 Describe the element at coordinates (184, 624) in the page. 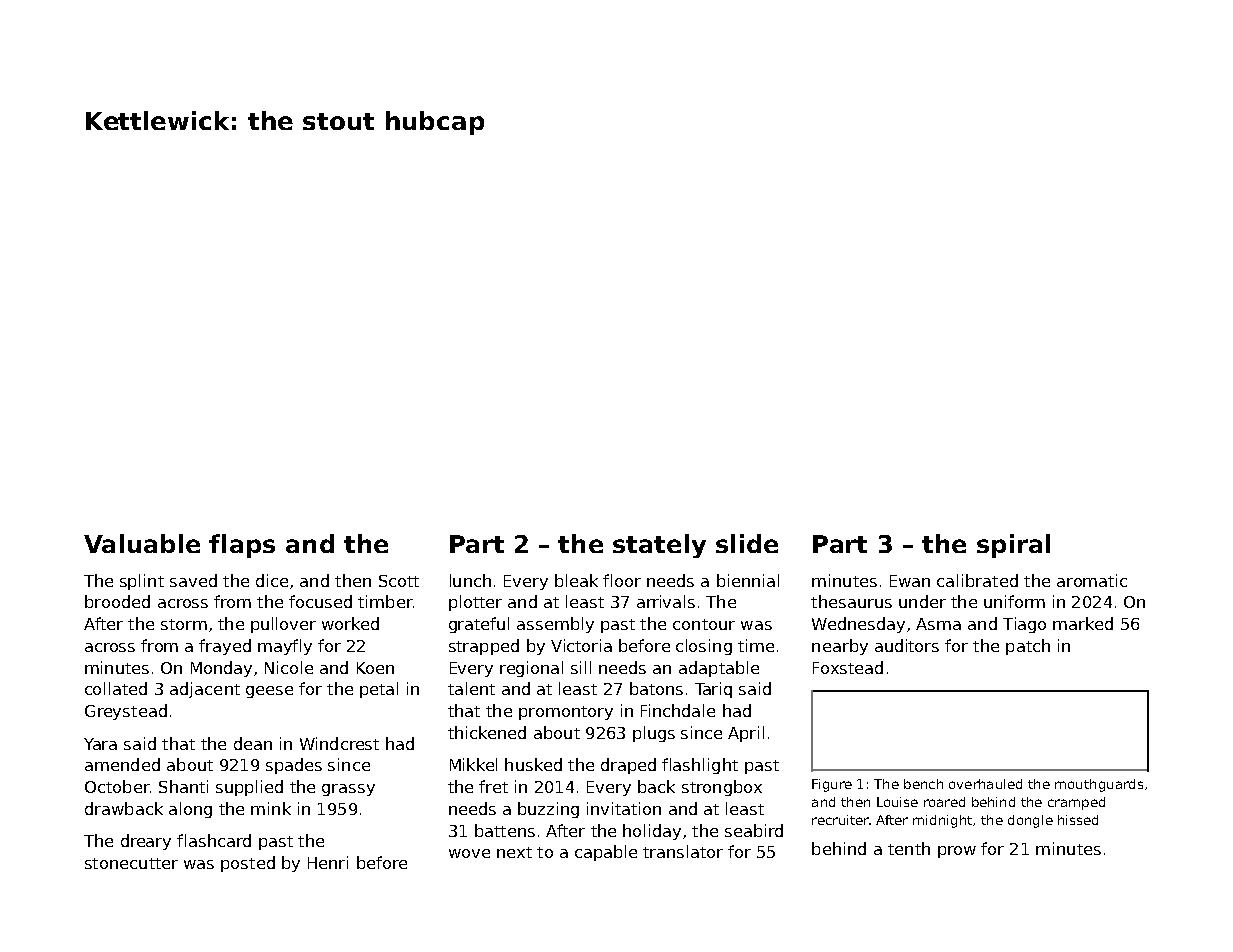

I see `storm` at that location.
